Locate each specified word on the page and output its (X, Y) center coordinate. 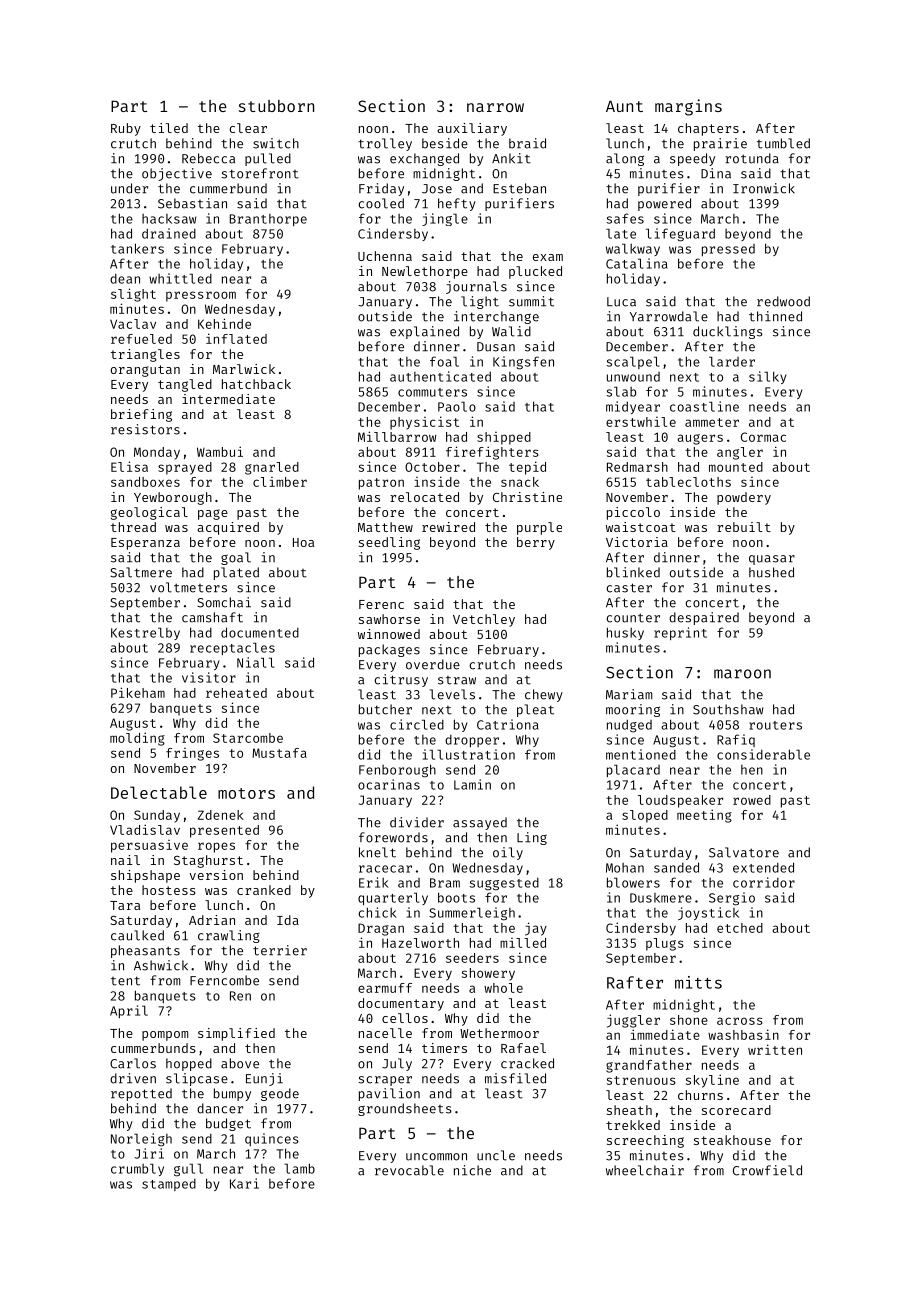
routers (775, 725)
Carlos (133, 1063)
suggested (504, 884)
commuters (432, 392)
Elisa (129, 466)
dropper (472, 740)
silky (768, 377)
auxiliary (472, 129)
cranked (264, 890)
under (129, 188)
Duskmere (661, 898)
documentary (401, 1004)
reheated (236, 693)
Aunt (624, 106)
